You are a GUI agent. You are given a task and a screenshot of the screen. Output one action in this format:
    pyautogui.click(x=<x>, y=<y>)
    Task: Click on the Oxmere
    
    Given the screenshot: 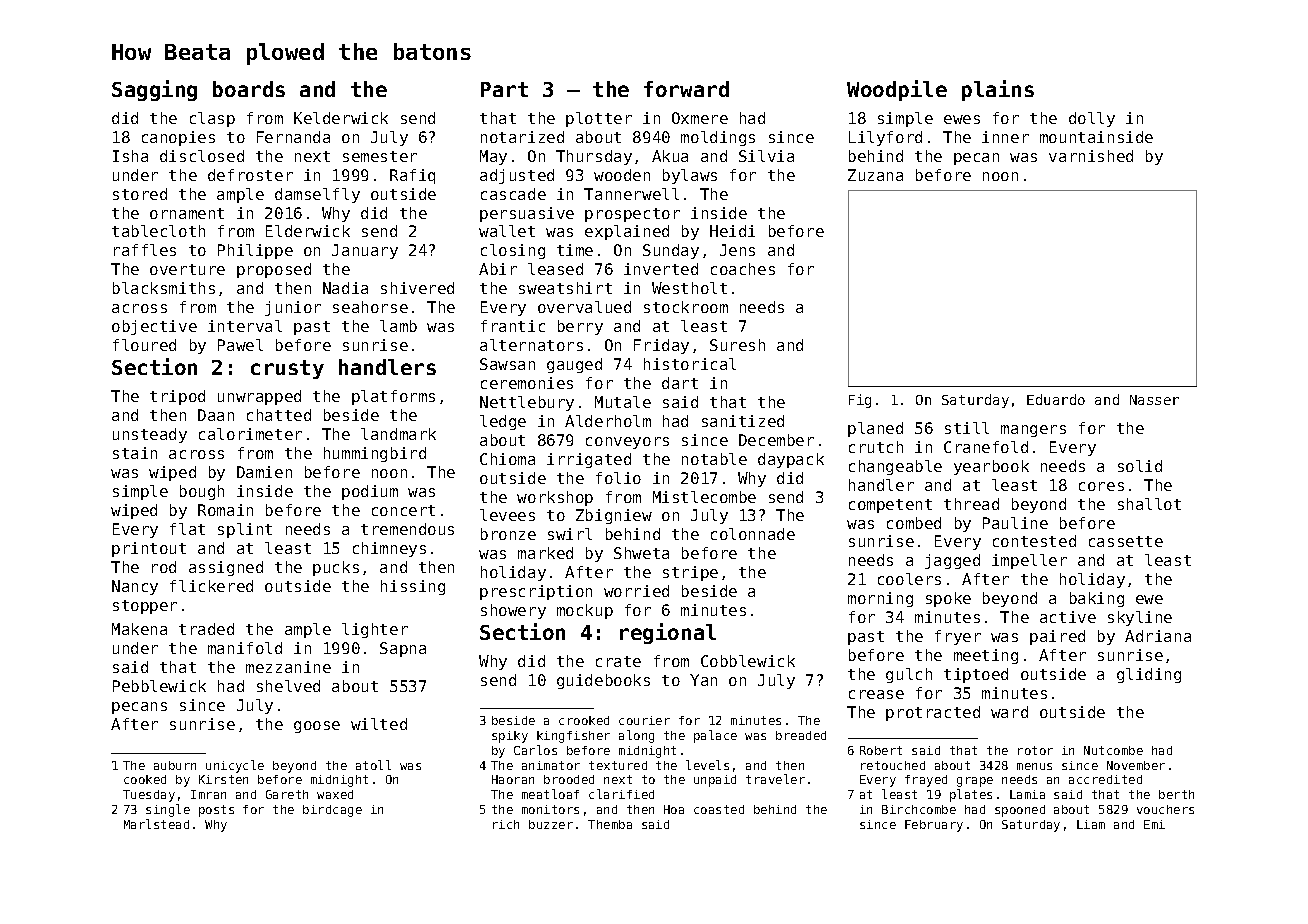 What is the action you would take?
    pyautogui.click(x=700, y=118)
